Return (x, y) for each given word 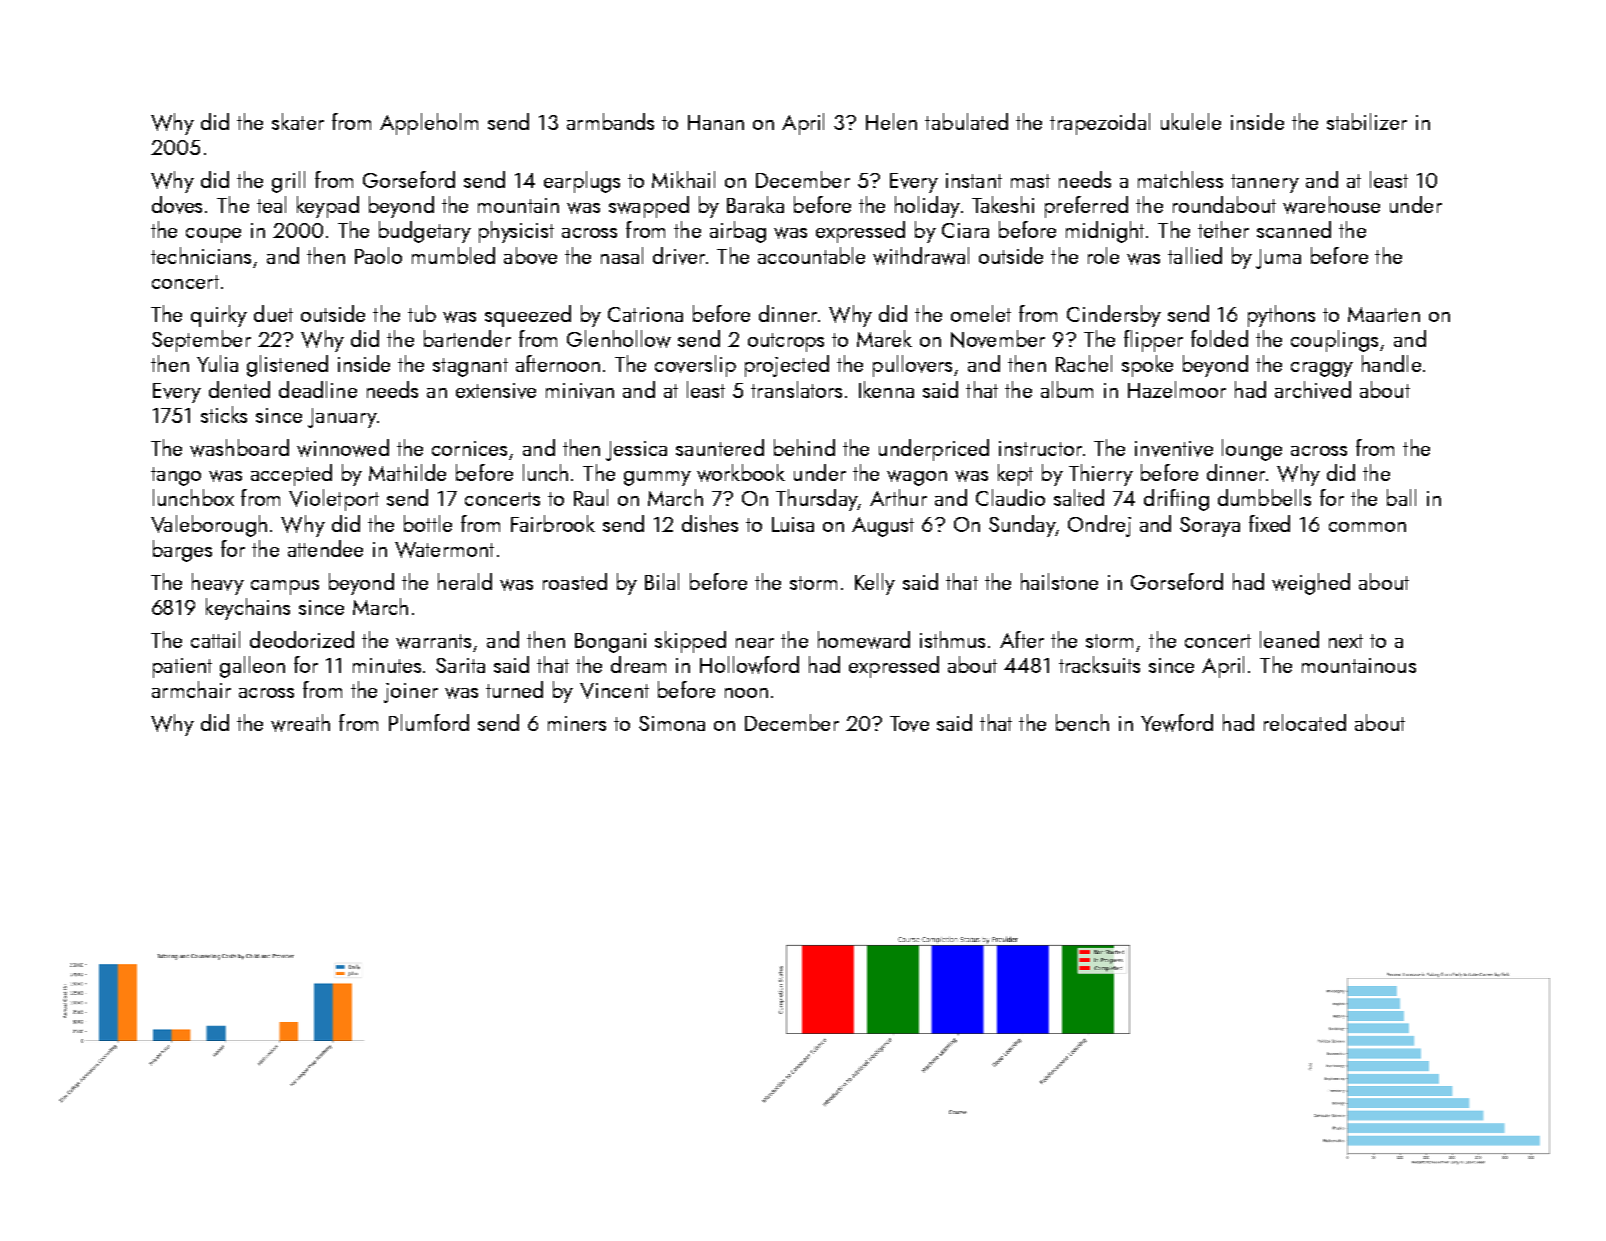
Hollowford (749, 665)
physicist (516, 232)
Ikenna (886, 389)
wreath (300, 723)
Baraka (755, 204)
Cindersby (1114, 316)
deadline (318, 389)
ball (1401, 497)
